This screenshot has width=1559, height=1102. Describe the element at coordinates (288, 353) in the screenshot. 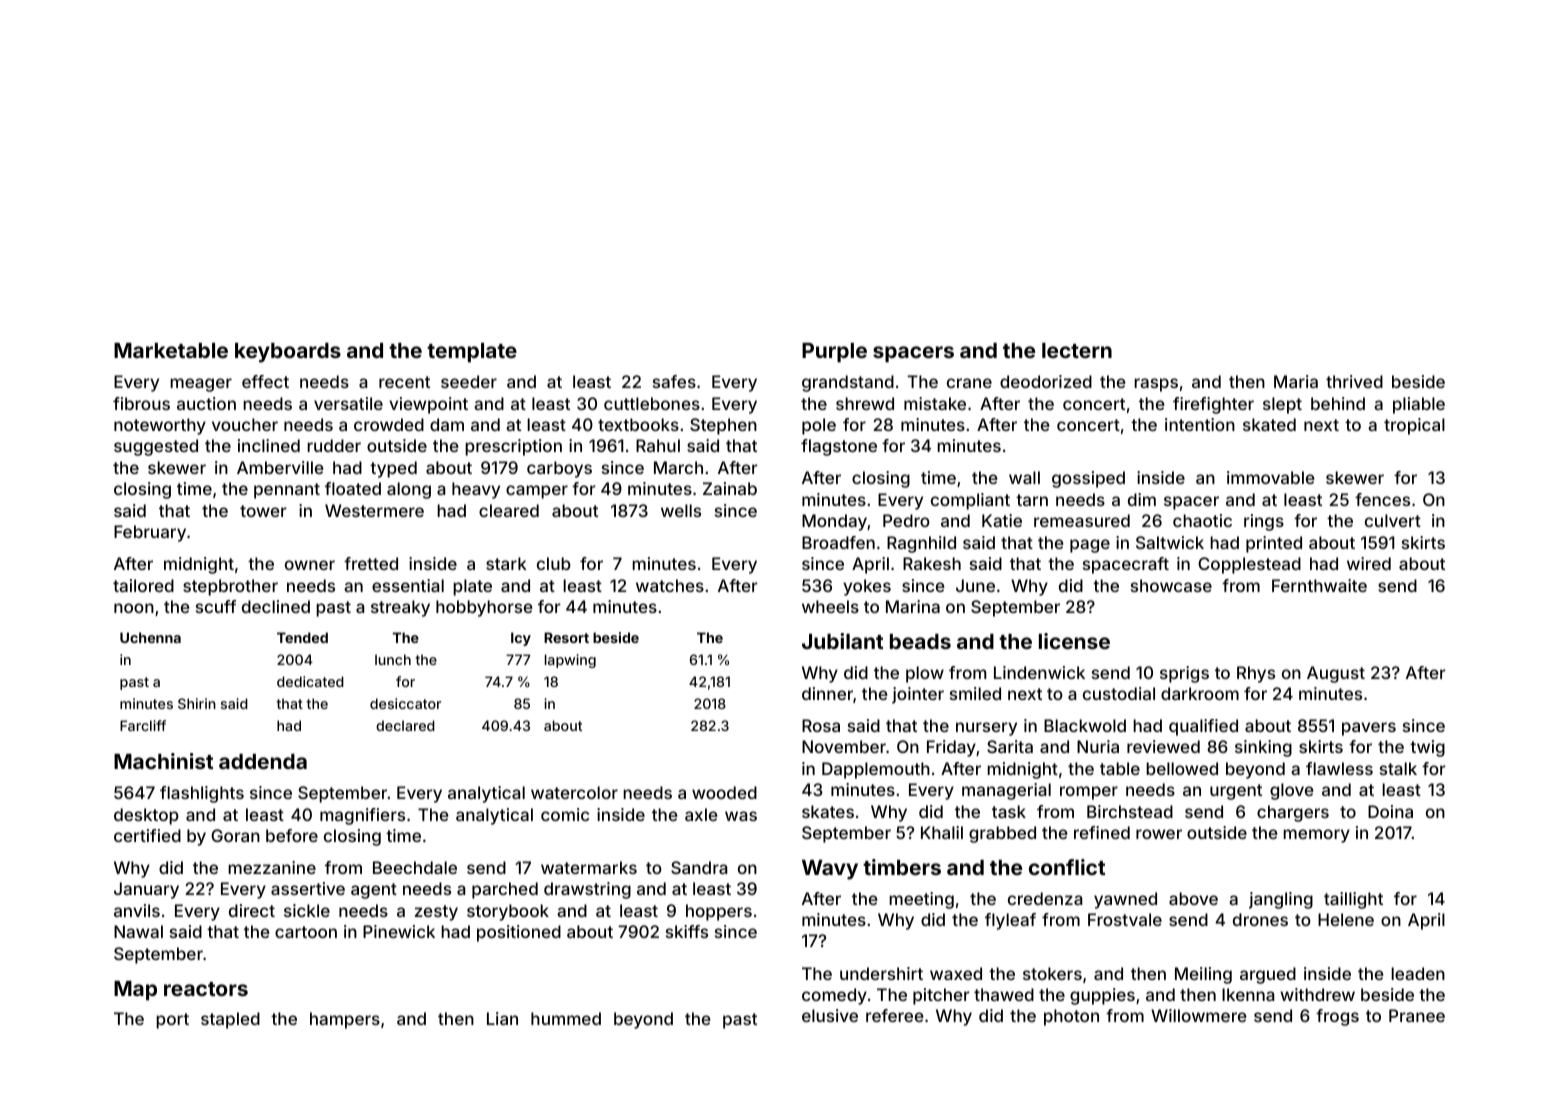

I see `keyboards` at that location.
